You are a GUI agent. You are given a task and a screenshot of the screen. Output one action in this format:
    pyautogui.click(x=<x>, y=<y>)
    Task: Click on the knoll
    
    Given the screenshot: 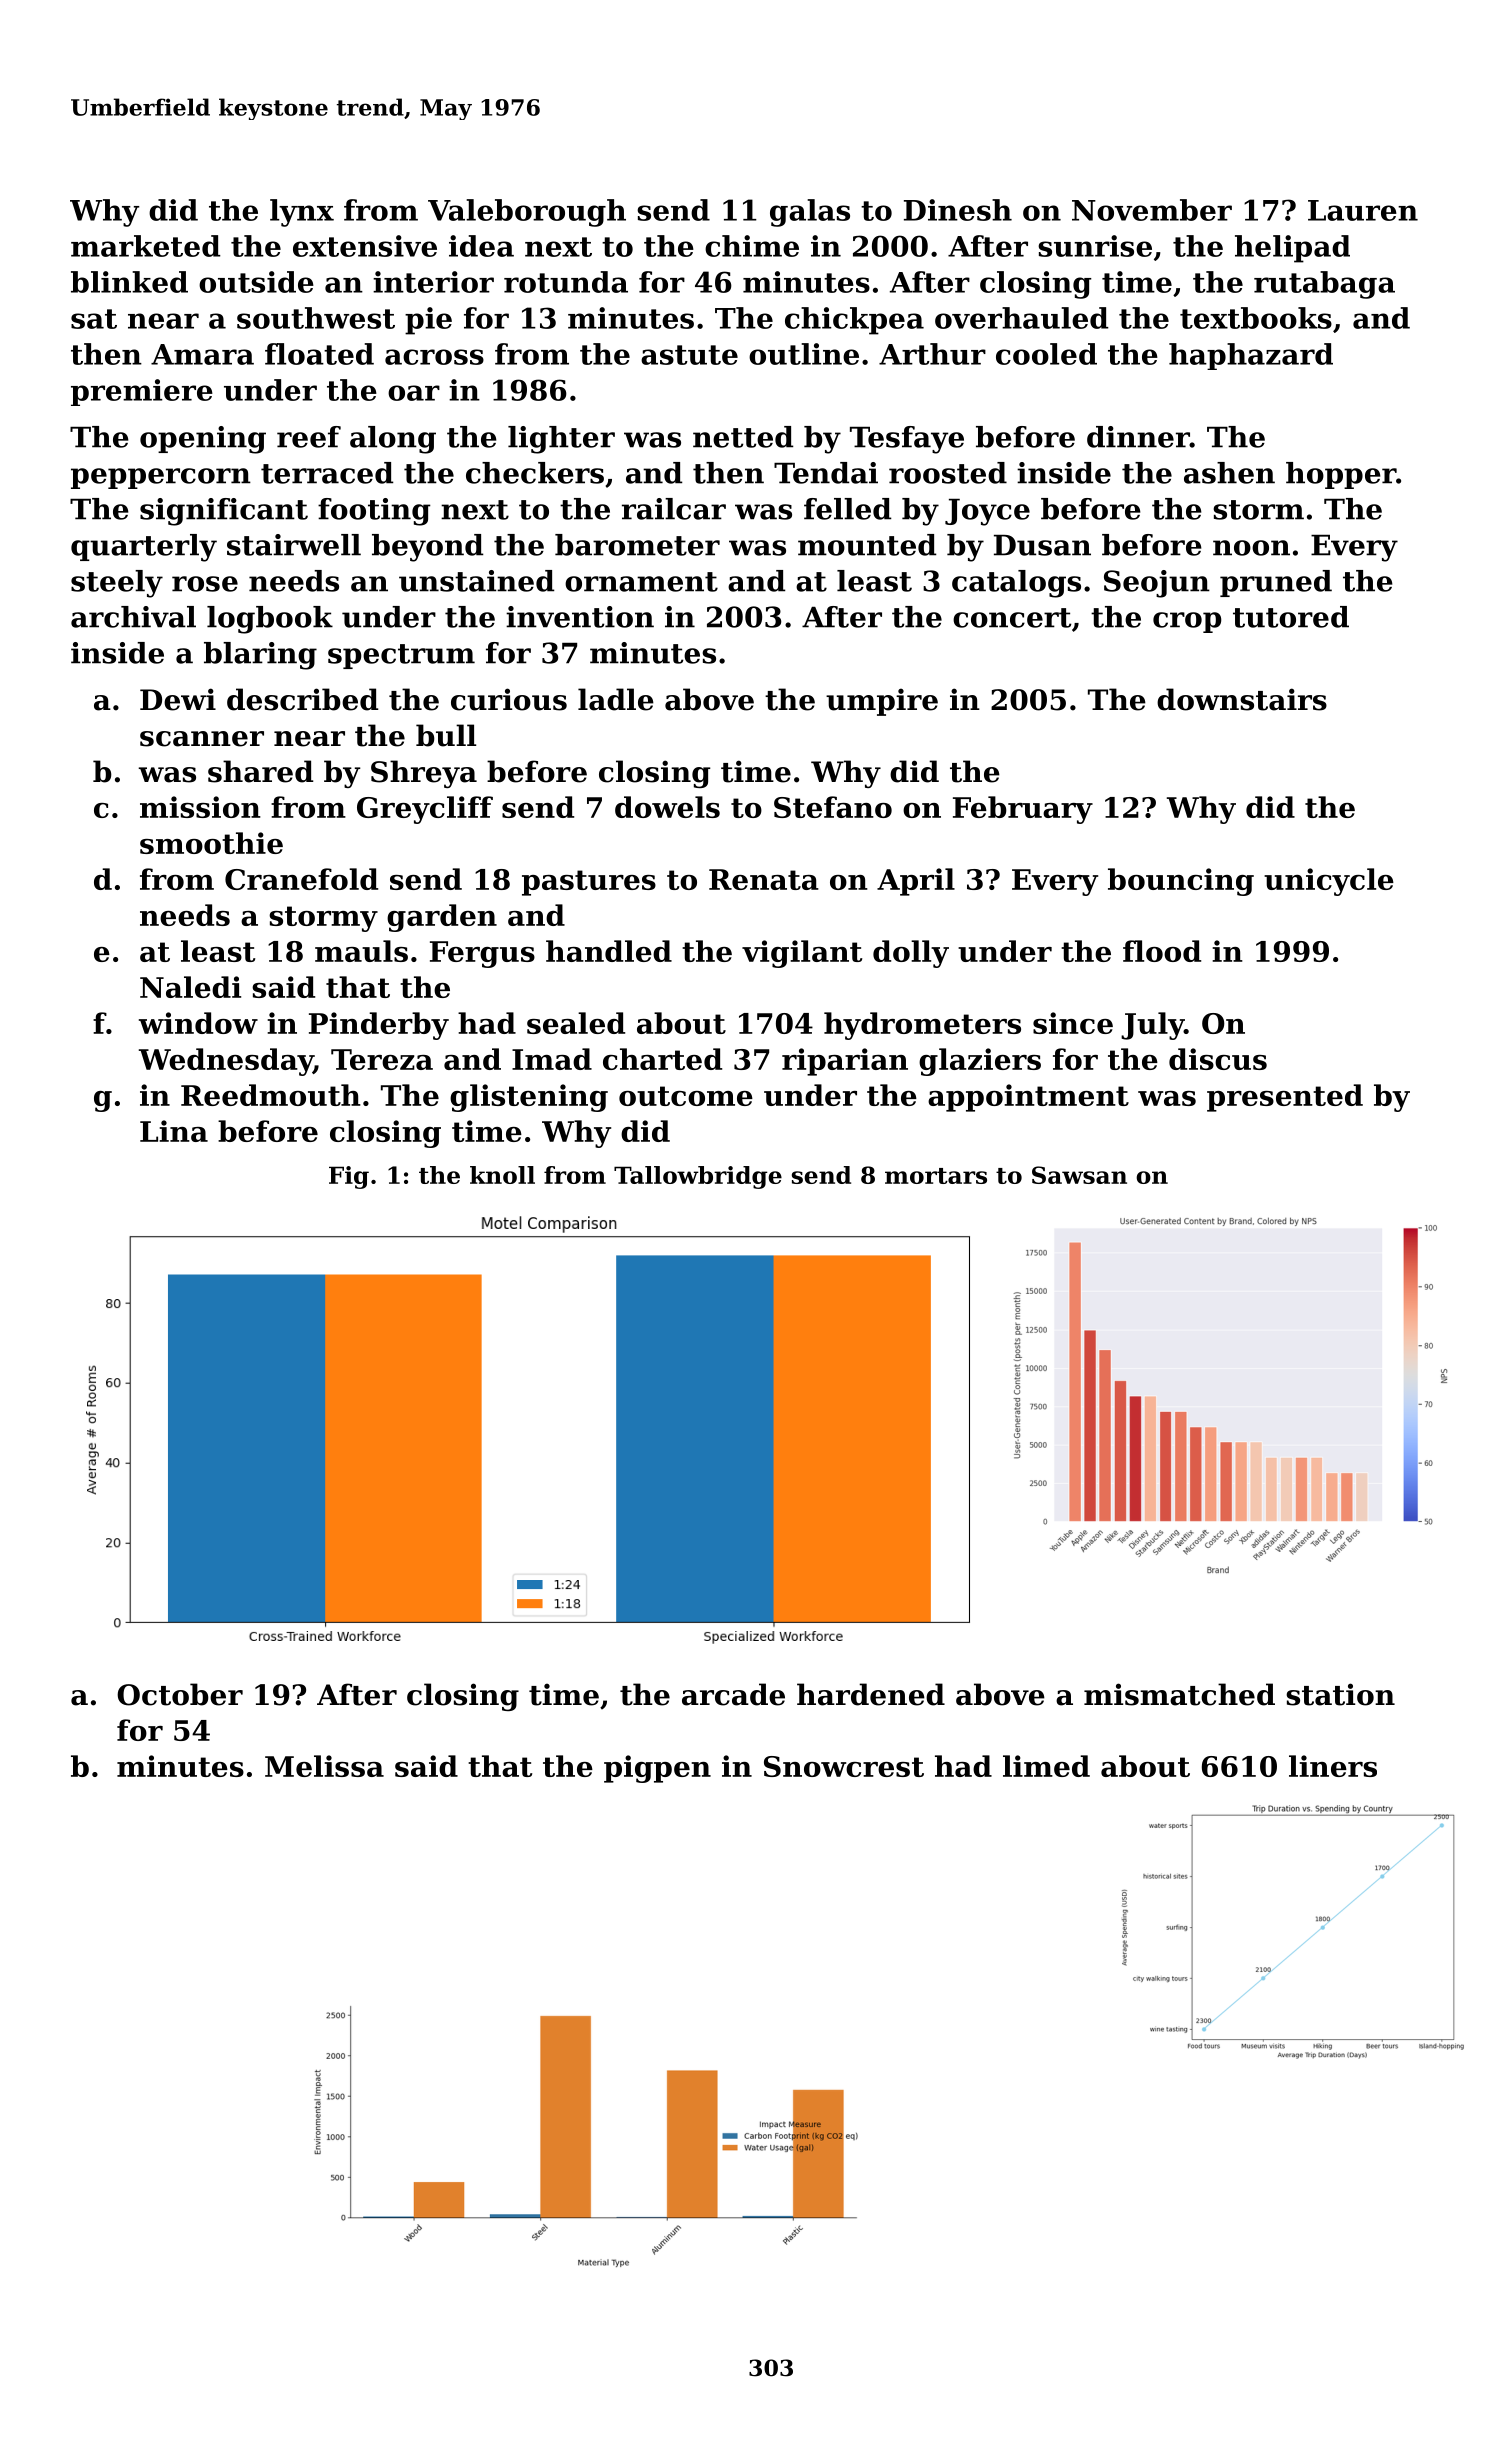 What is the action you would take?
    pyautogui.click(x=502, y=1175)
